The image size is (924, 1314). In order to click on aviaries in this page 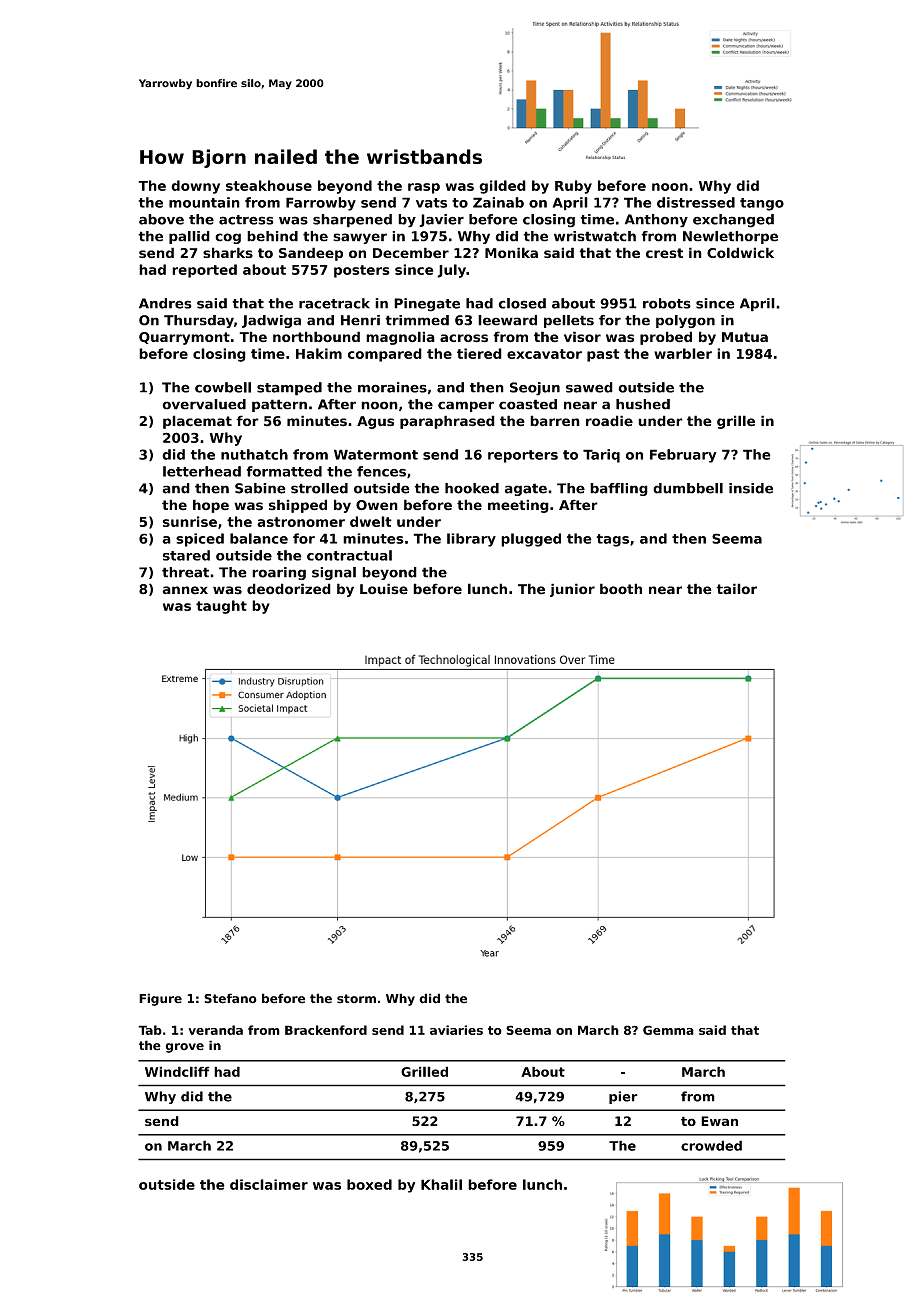, I will do `click(456, 1030)`.
